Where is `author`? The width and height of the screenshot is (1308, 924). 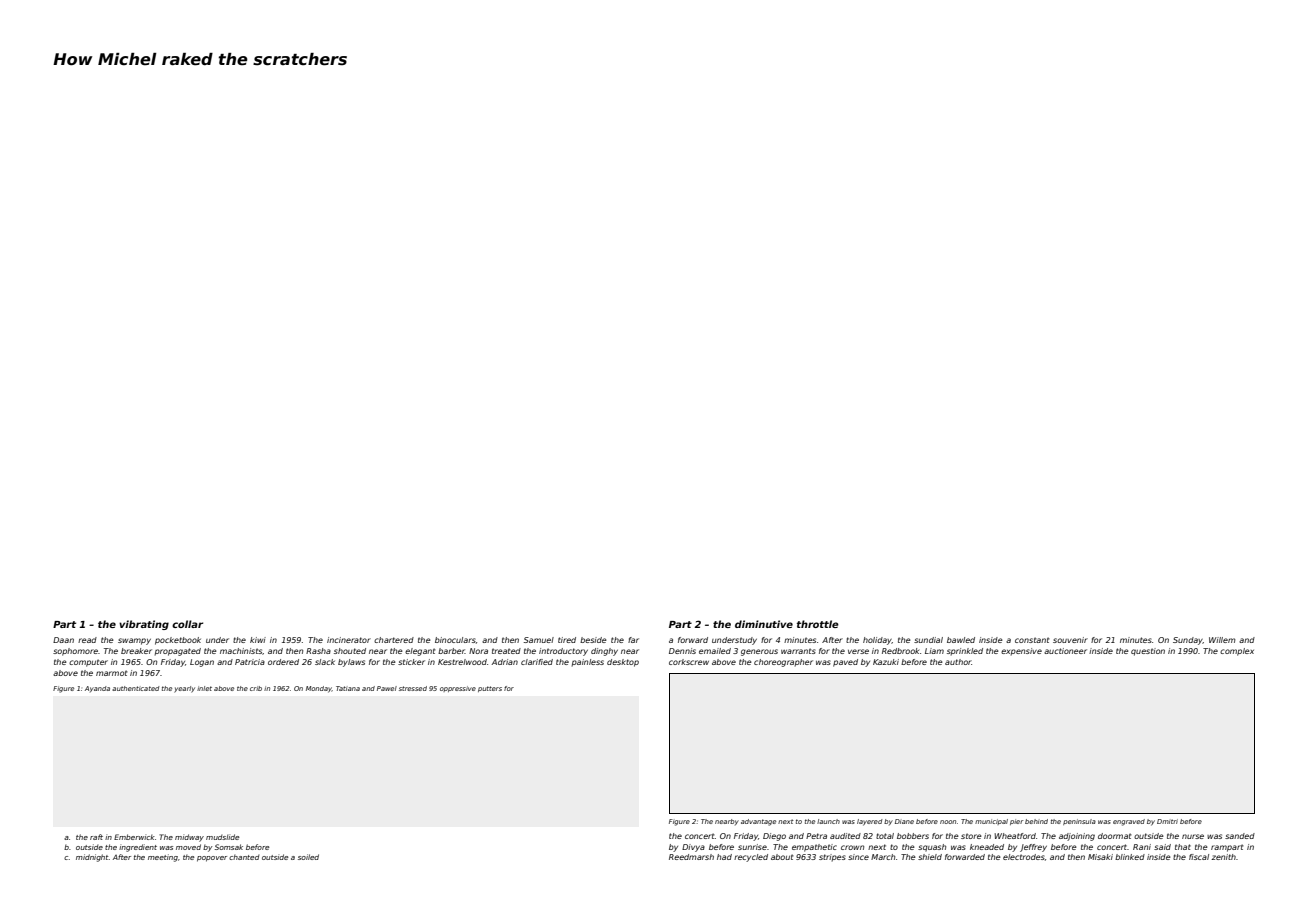
author is located at coordinates (958, 662).
